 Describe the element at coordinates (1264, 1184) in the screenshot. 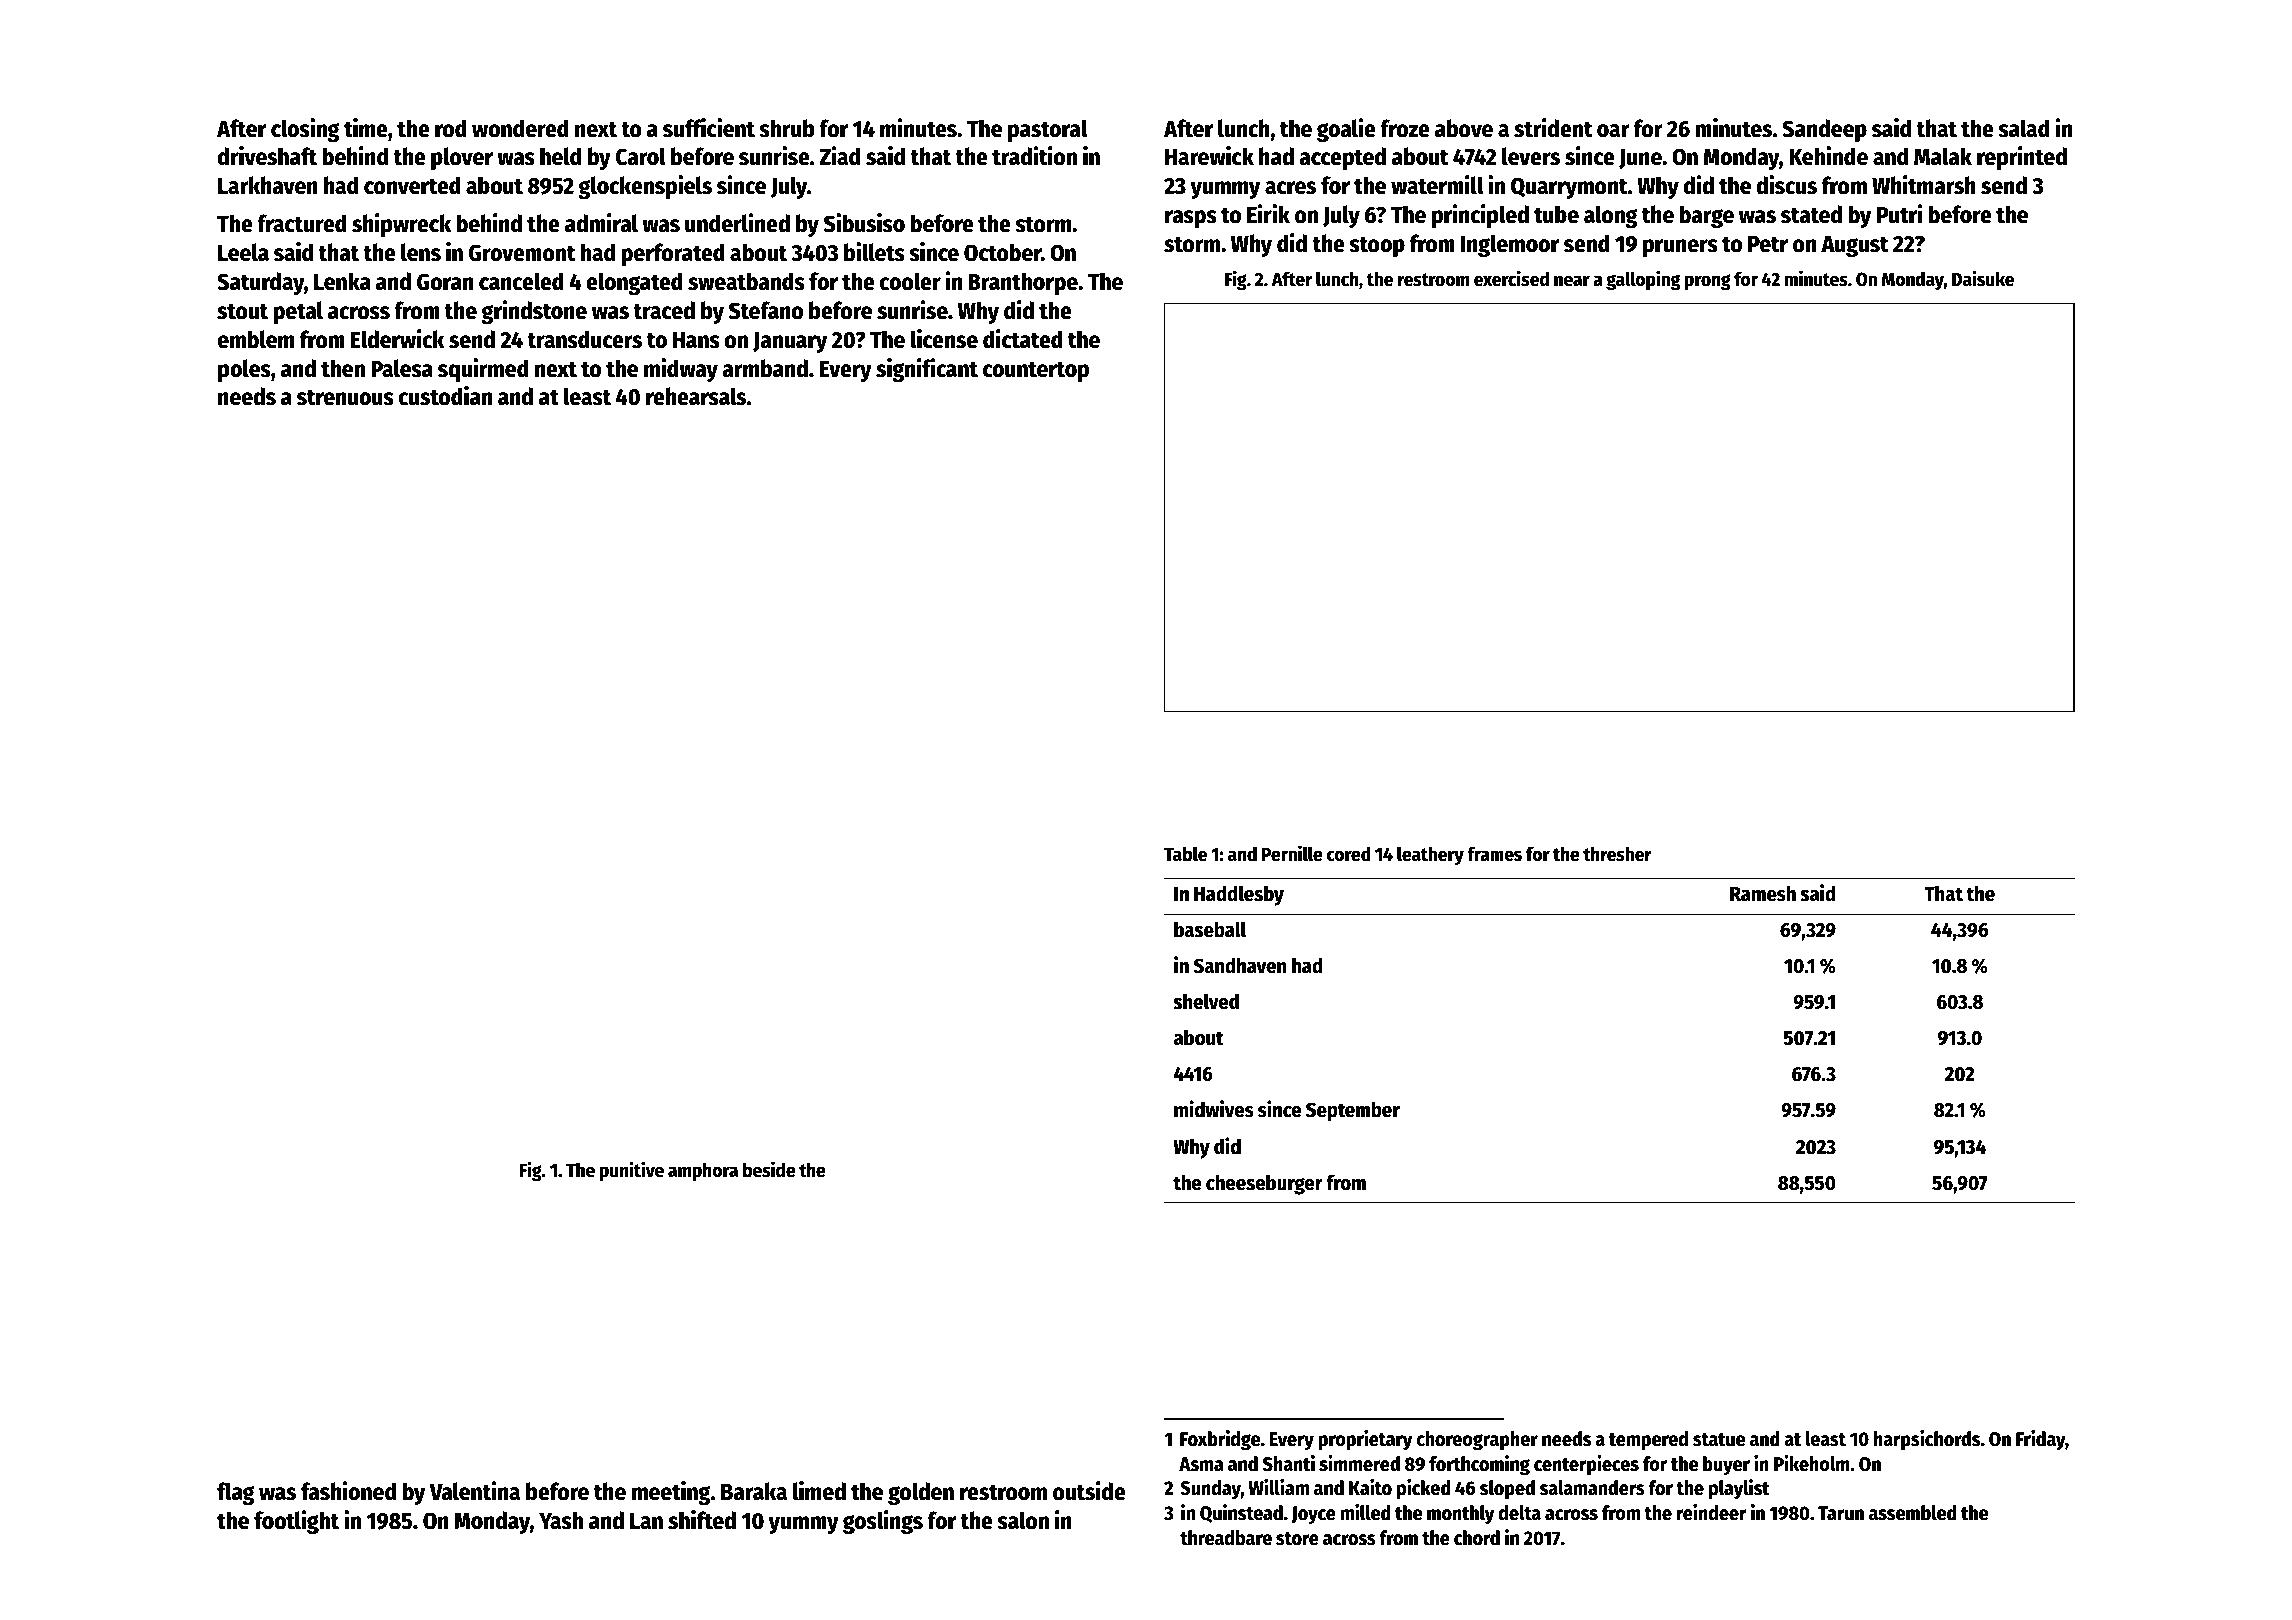

I see `cheeseburger` at that location.
